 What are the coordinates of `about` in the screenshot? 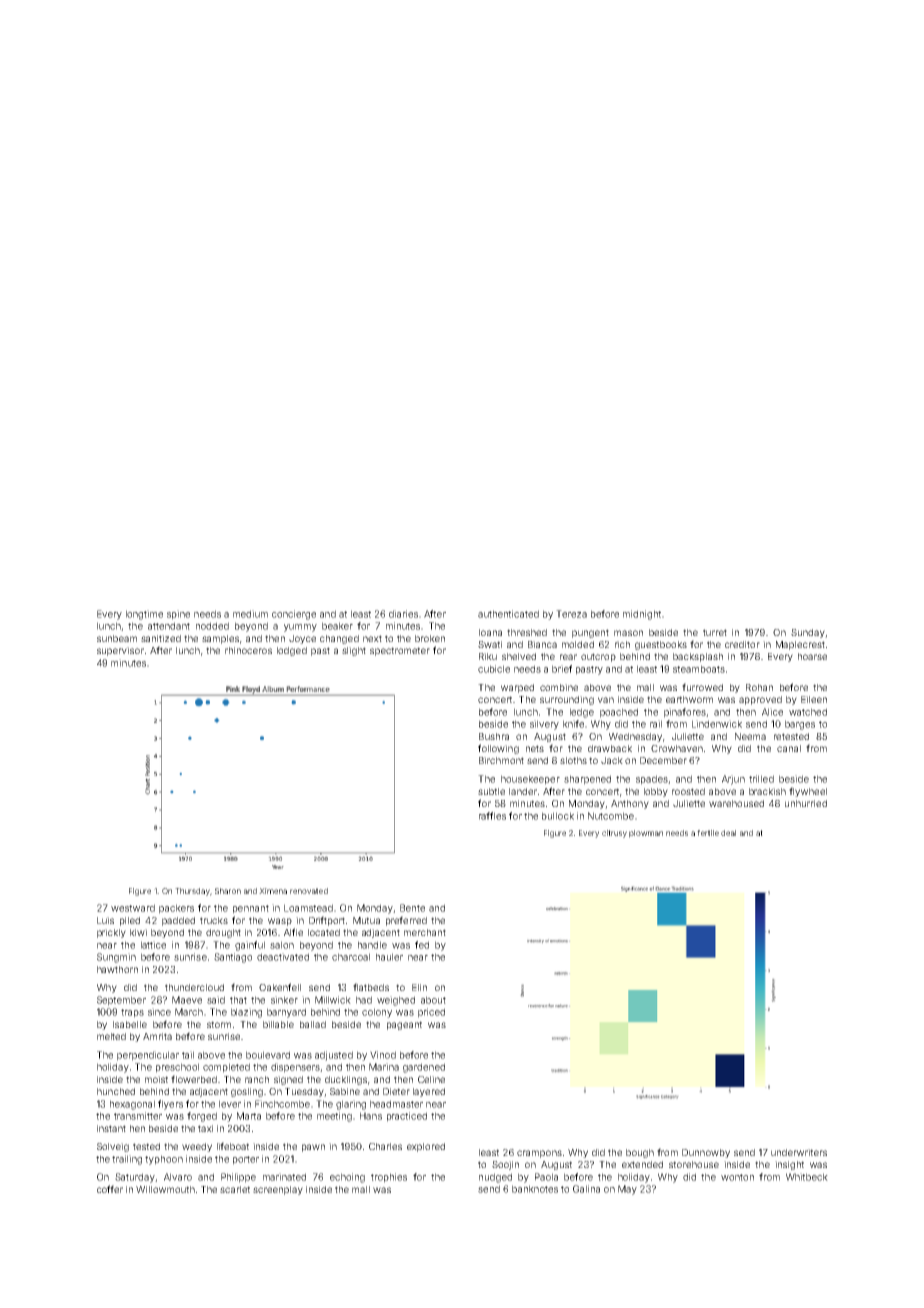 It's located at (433, 1000).
